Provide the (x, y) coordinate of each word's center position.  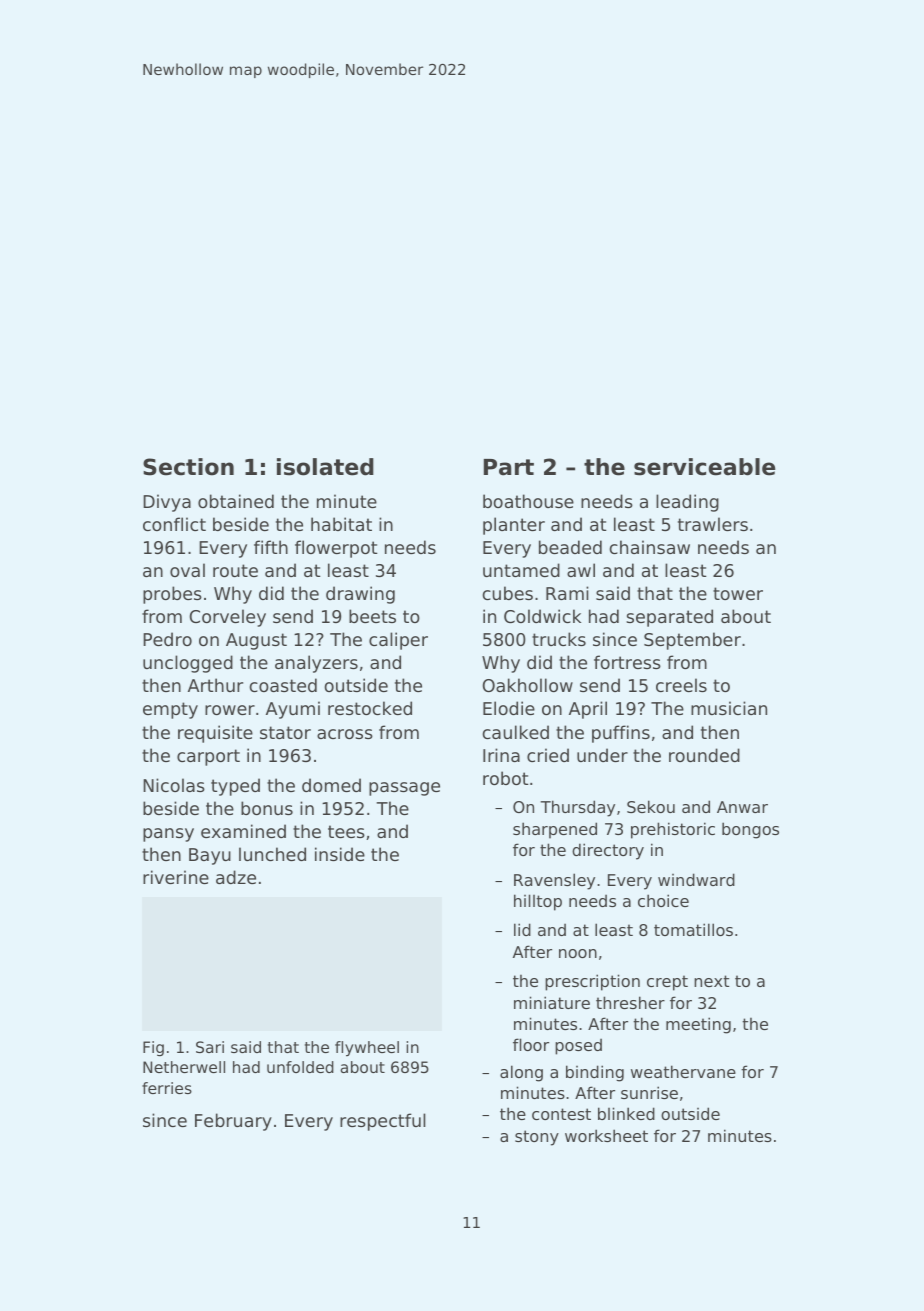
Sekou (651, 806)
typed (235, 787)
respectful (383, 1122)
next (711, 981)
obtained (236, 501)
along (521, 1073)
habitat (341, 524)
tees (346, 831)
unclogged (188, 664)
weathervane (683, 1071)
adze (236, 877)
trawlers (713, 524)
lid (522, 929)
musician (729, 708)
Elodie (509, 708)
